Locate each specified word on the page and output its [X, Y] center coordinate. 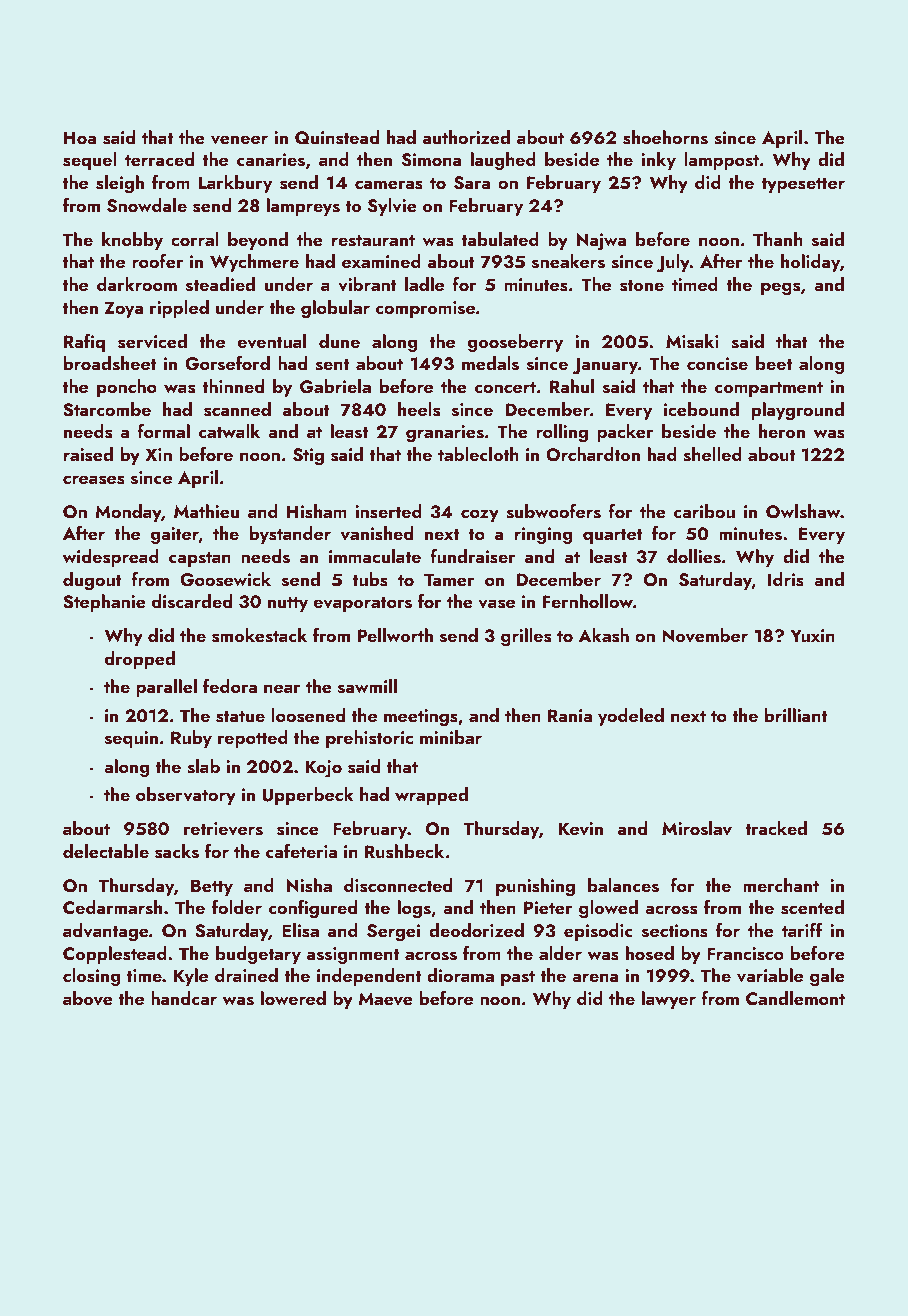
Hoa [80, 137]
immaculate [375, 556]
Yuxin [812, 635]
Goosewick [225, 579]
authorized [466, 137]
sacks [177, 851]
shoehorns [665, 137]
